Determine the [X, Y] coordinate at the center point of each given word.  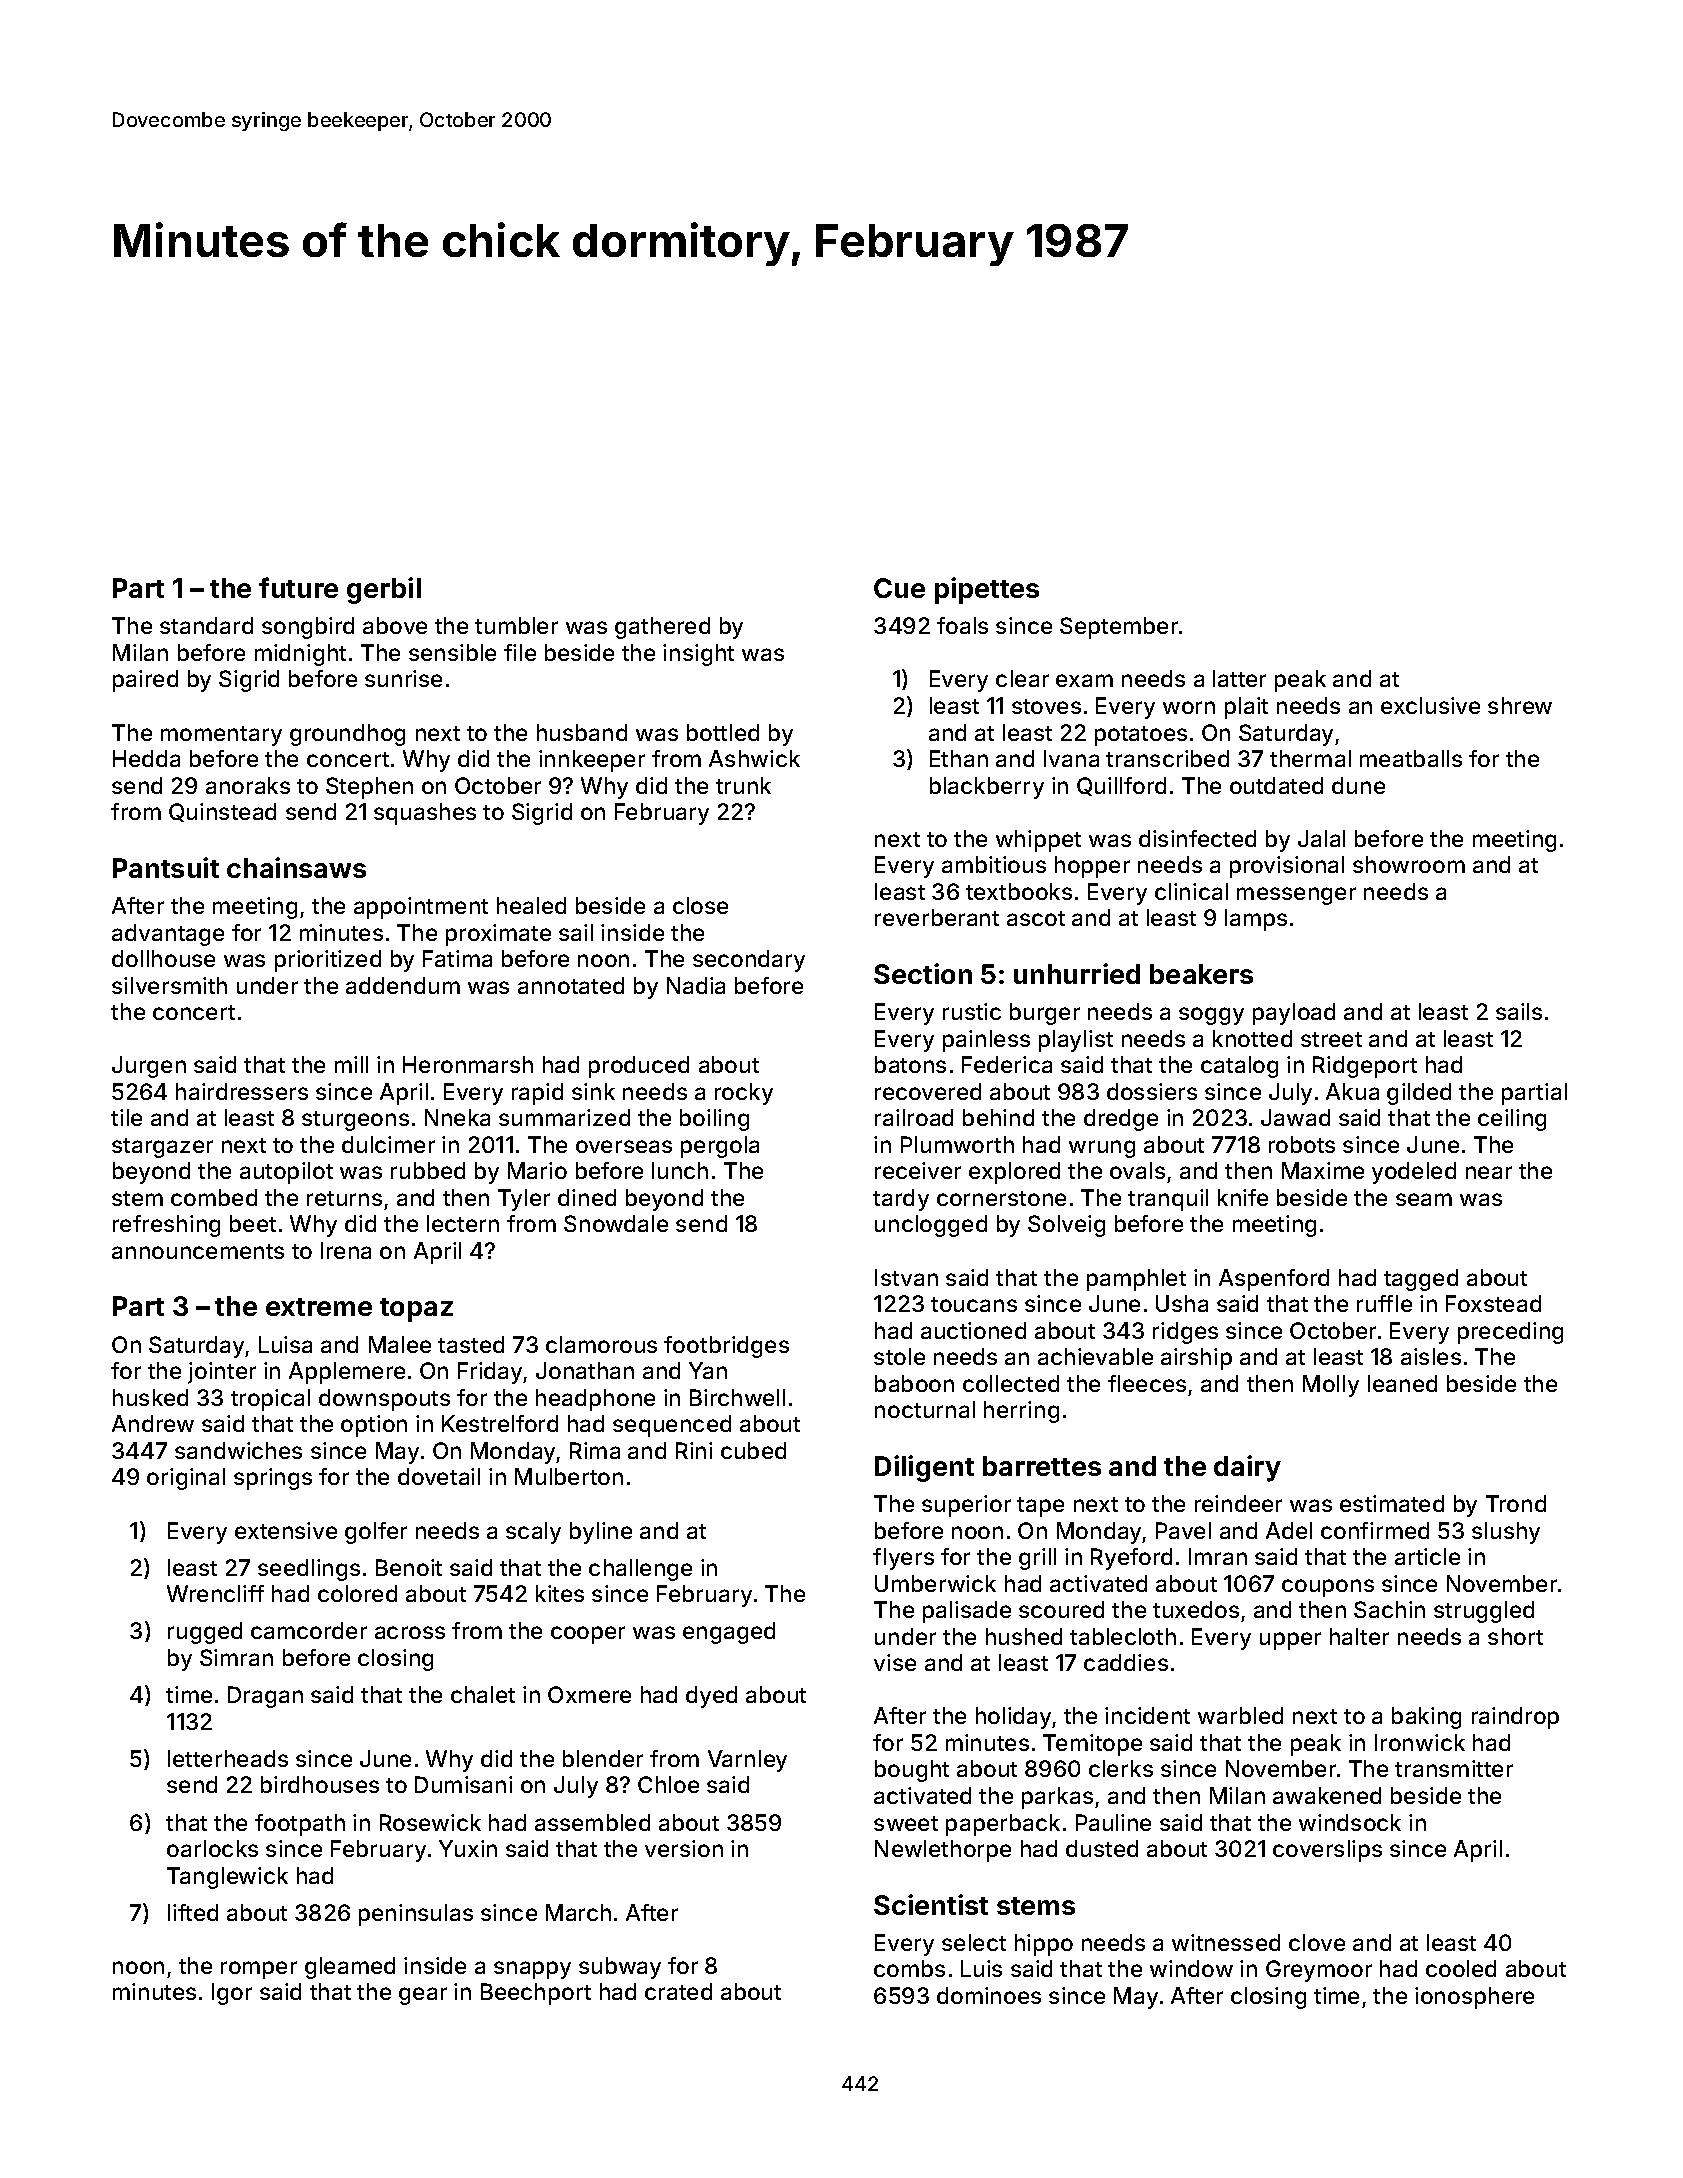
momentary [221, 736]
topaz [416, 1310]
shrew [1520, 705]
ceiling [1512, 1120]
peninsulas [416, 1915]
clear [1022, 678]
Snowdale [616, 1223]
